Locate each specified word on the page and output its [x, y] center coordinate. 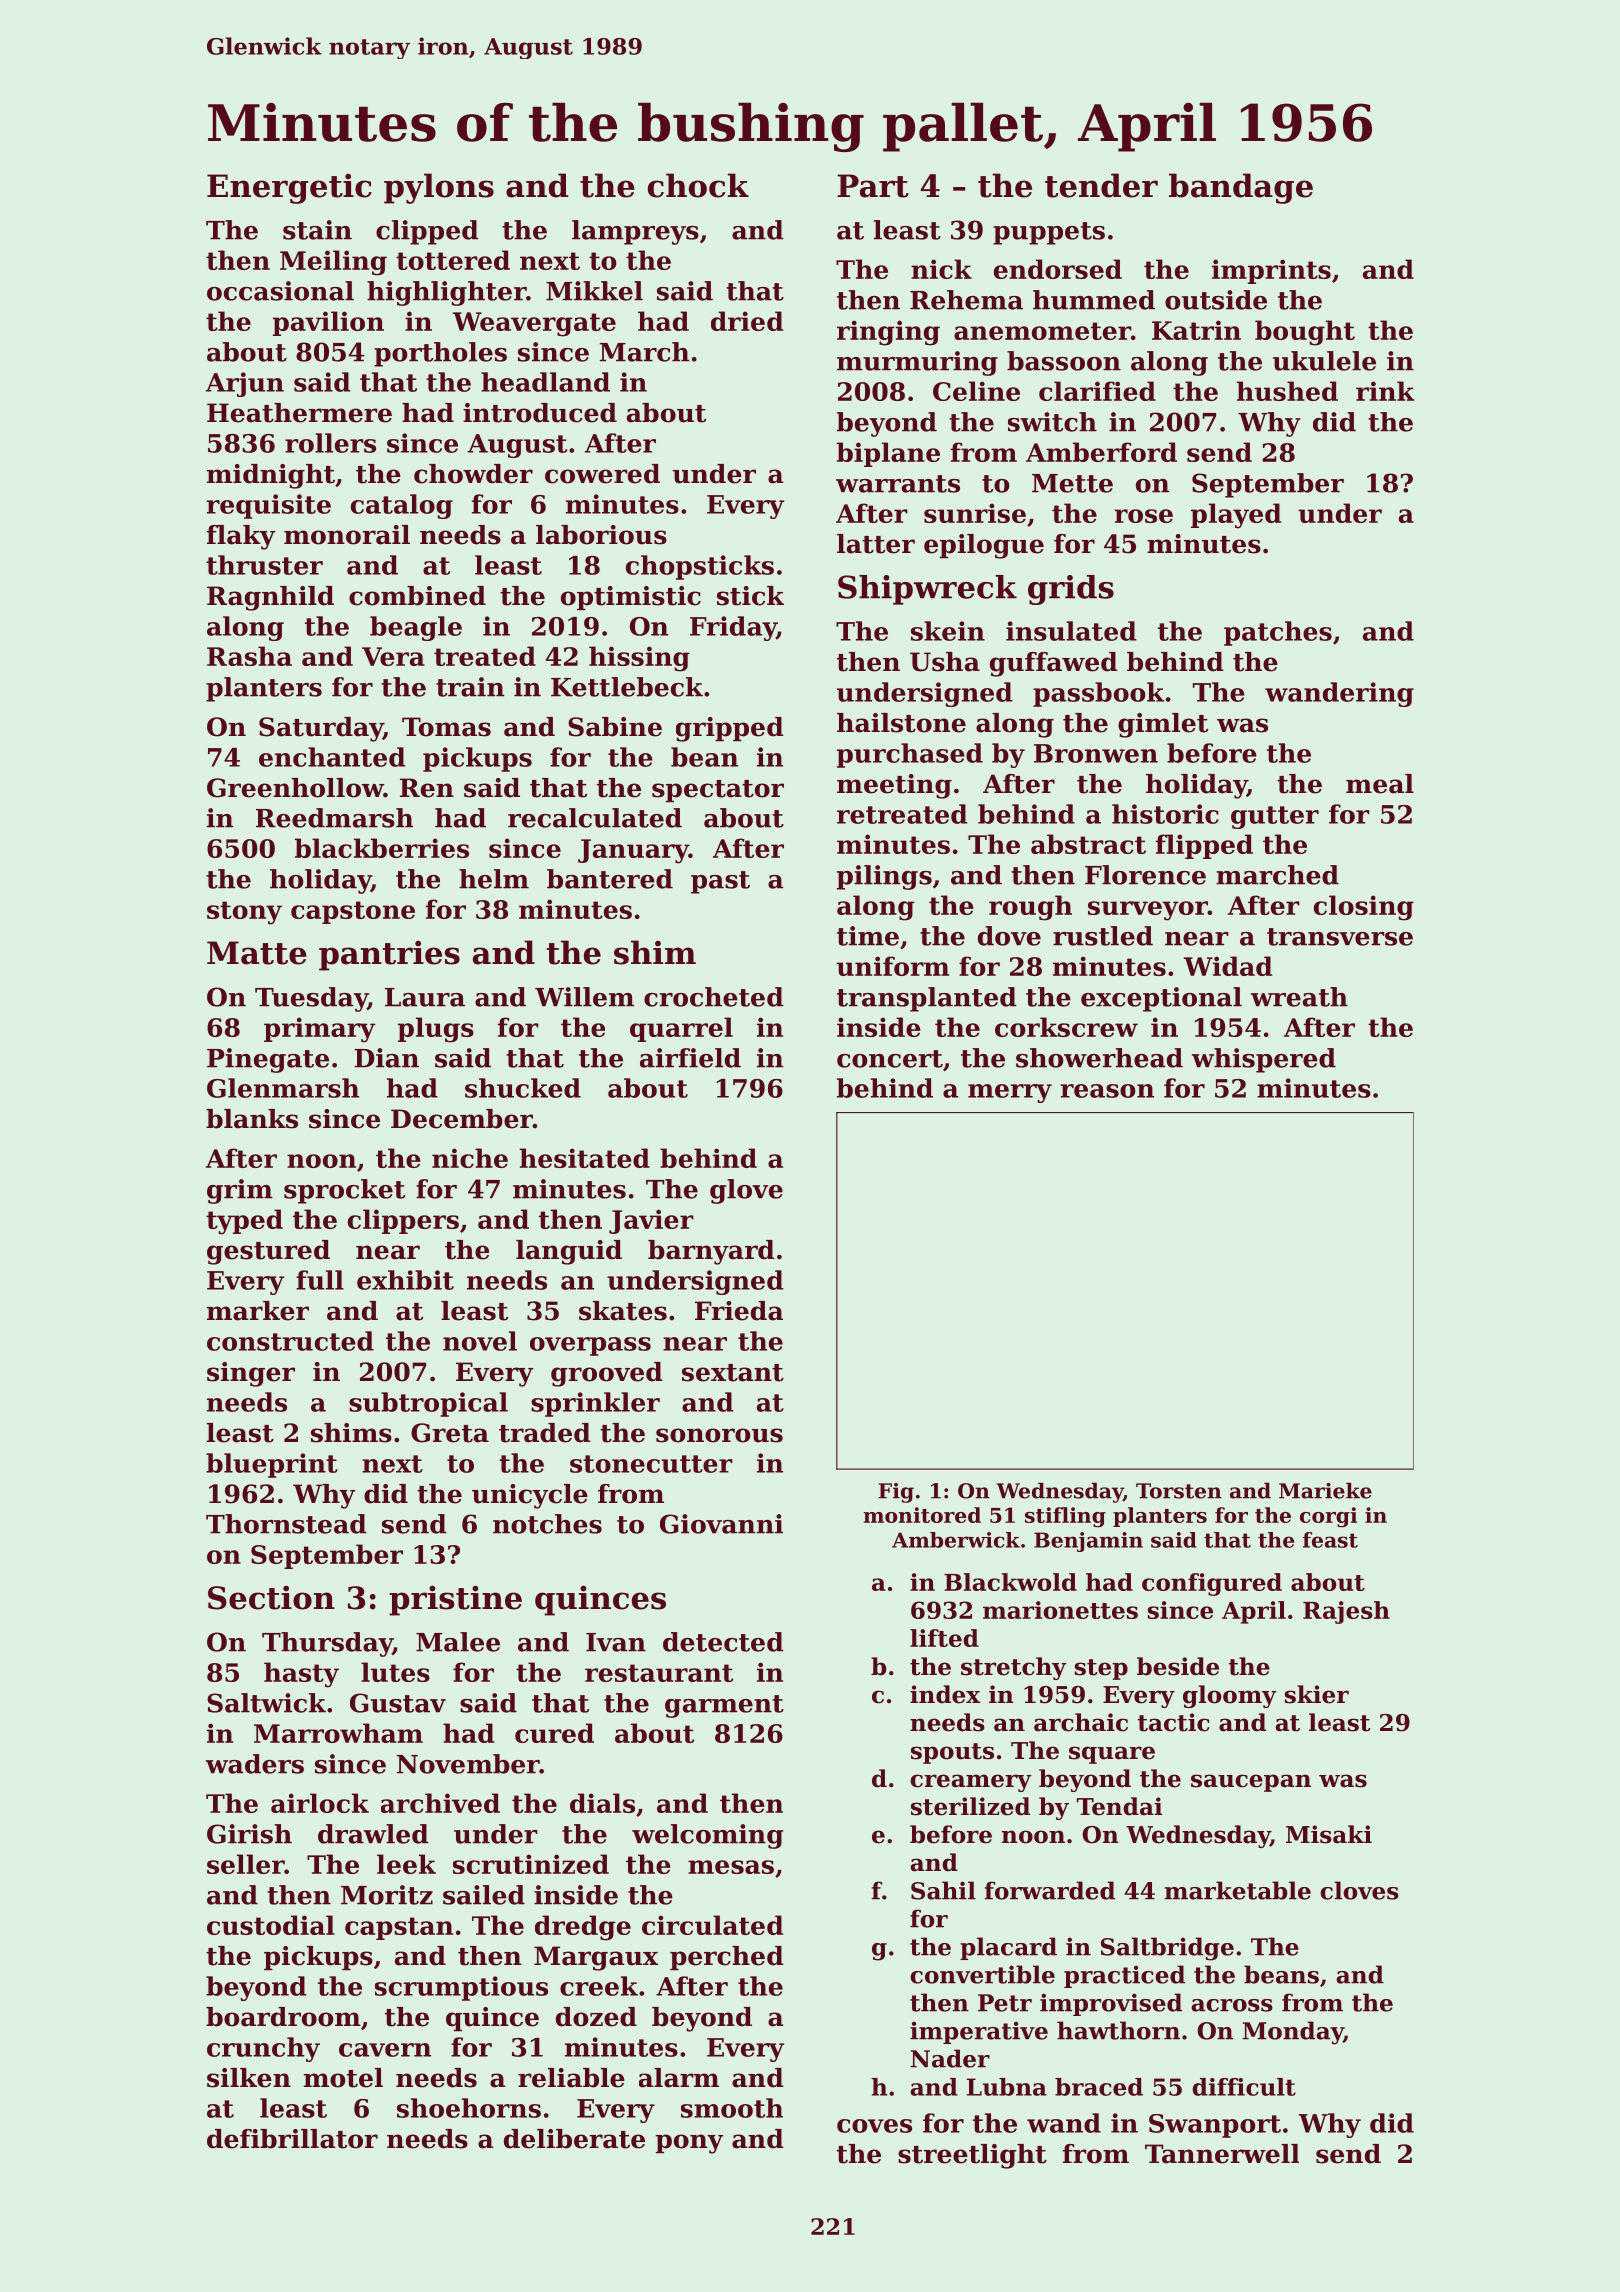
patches [1278, 633]
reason [1107, 1091]
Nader [950, 2058]
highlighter [446, 293]
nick [941, 269]
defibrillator [292, 2139]
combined [417, 596]
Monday [1293, 2033]
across [1232, 2005]
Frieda [739, 1311]
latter [876, 544]
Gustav [398, 1703]
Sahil [943, 1890]
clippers [403, 1221]
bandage [1241, 188]
